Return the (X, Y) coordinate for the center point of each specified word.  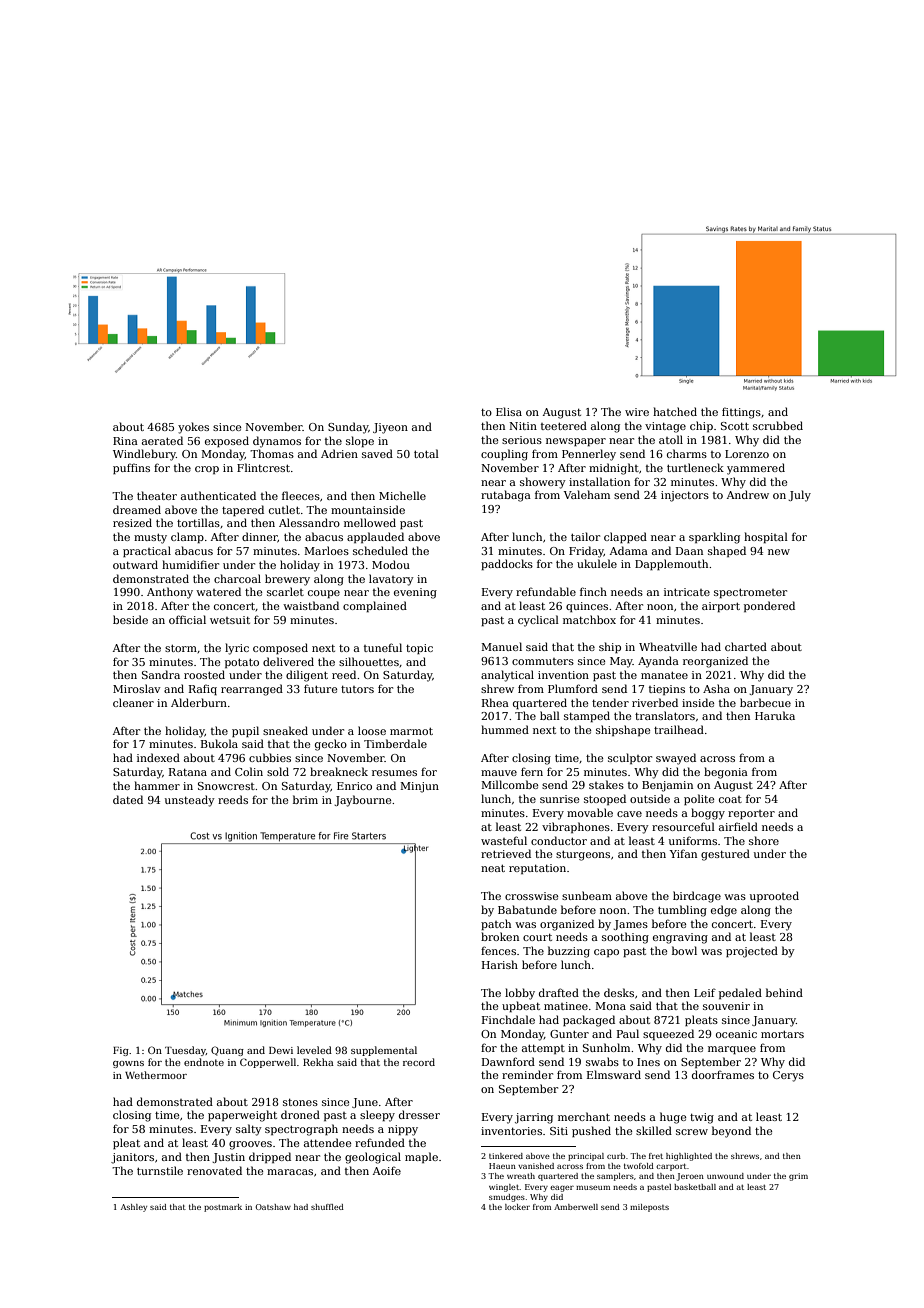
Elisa (509, 411)
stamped (587, 716)
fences (498, 950)
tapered (243, 510)
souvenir (726, 1006)
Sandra (161, 674)
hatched (675, 411)
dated (128, 799)
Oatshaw (273, 1207)
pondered (769, 606)
